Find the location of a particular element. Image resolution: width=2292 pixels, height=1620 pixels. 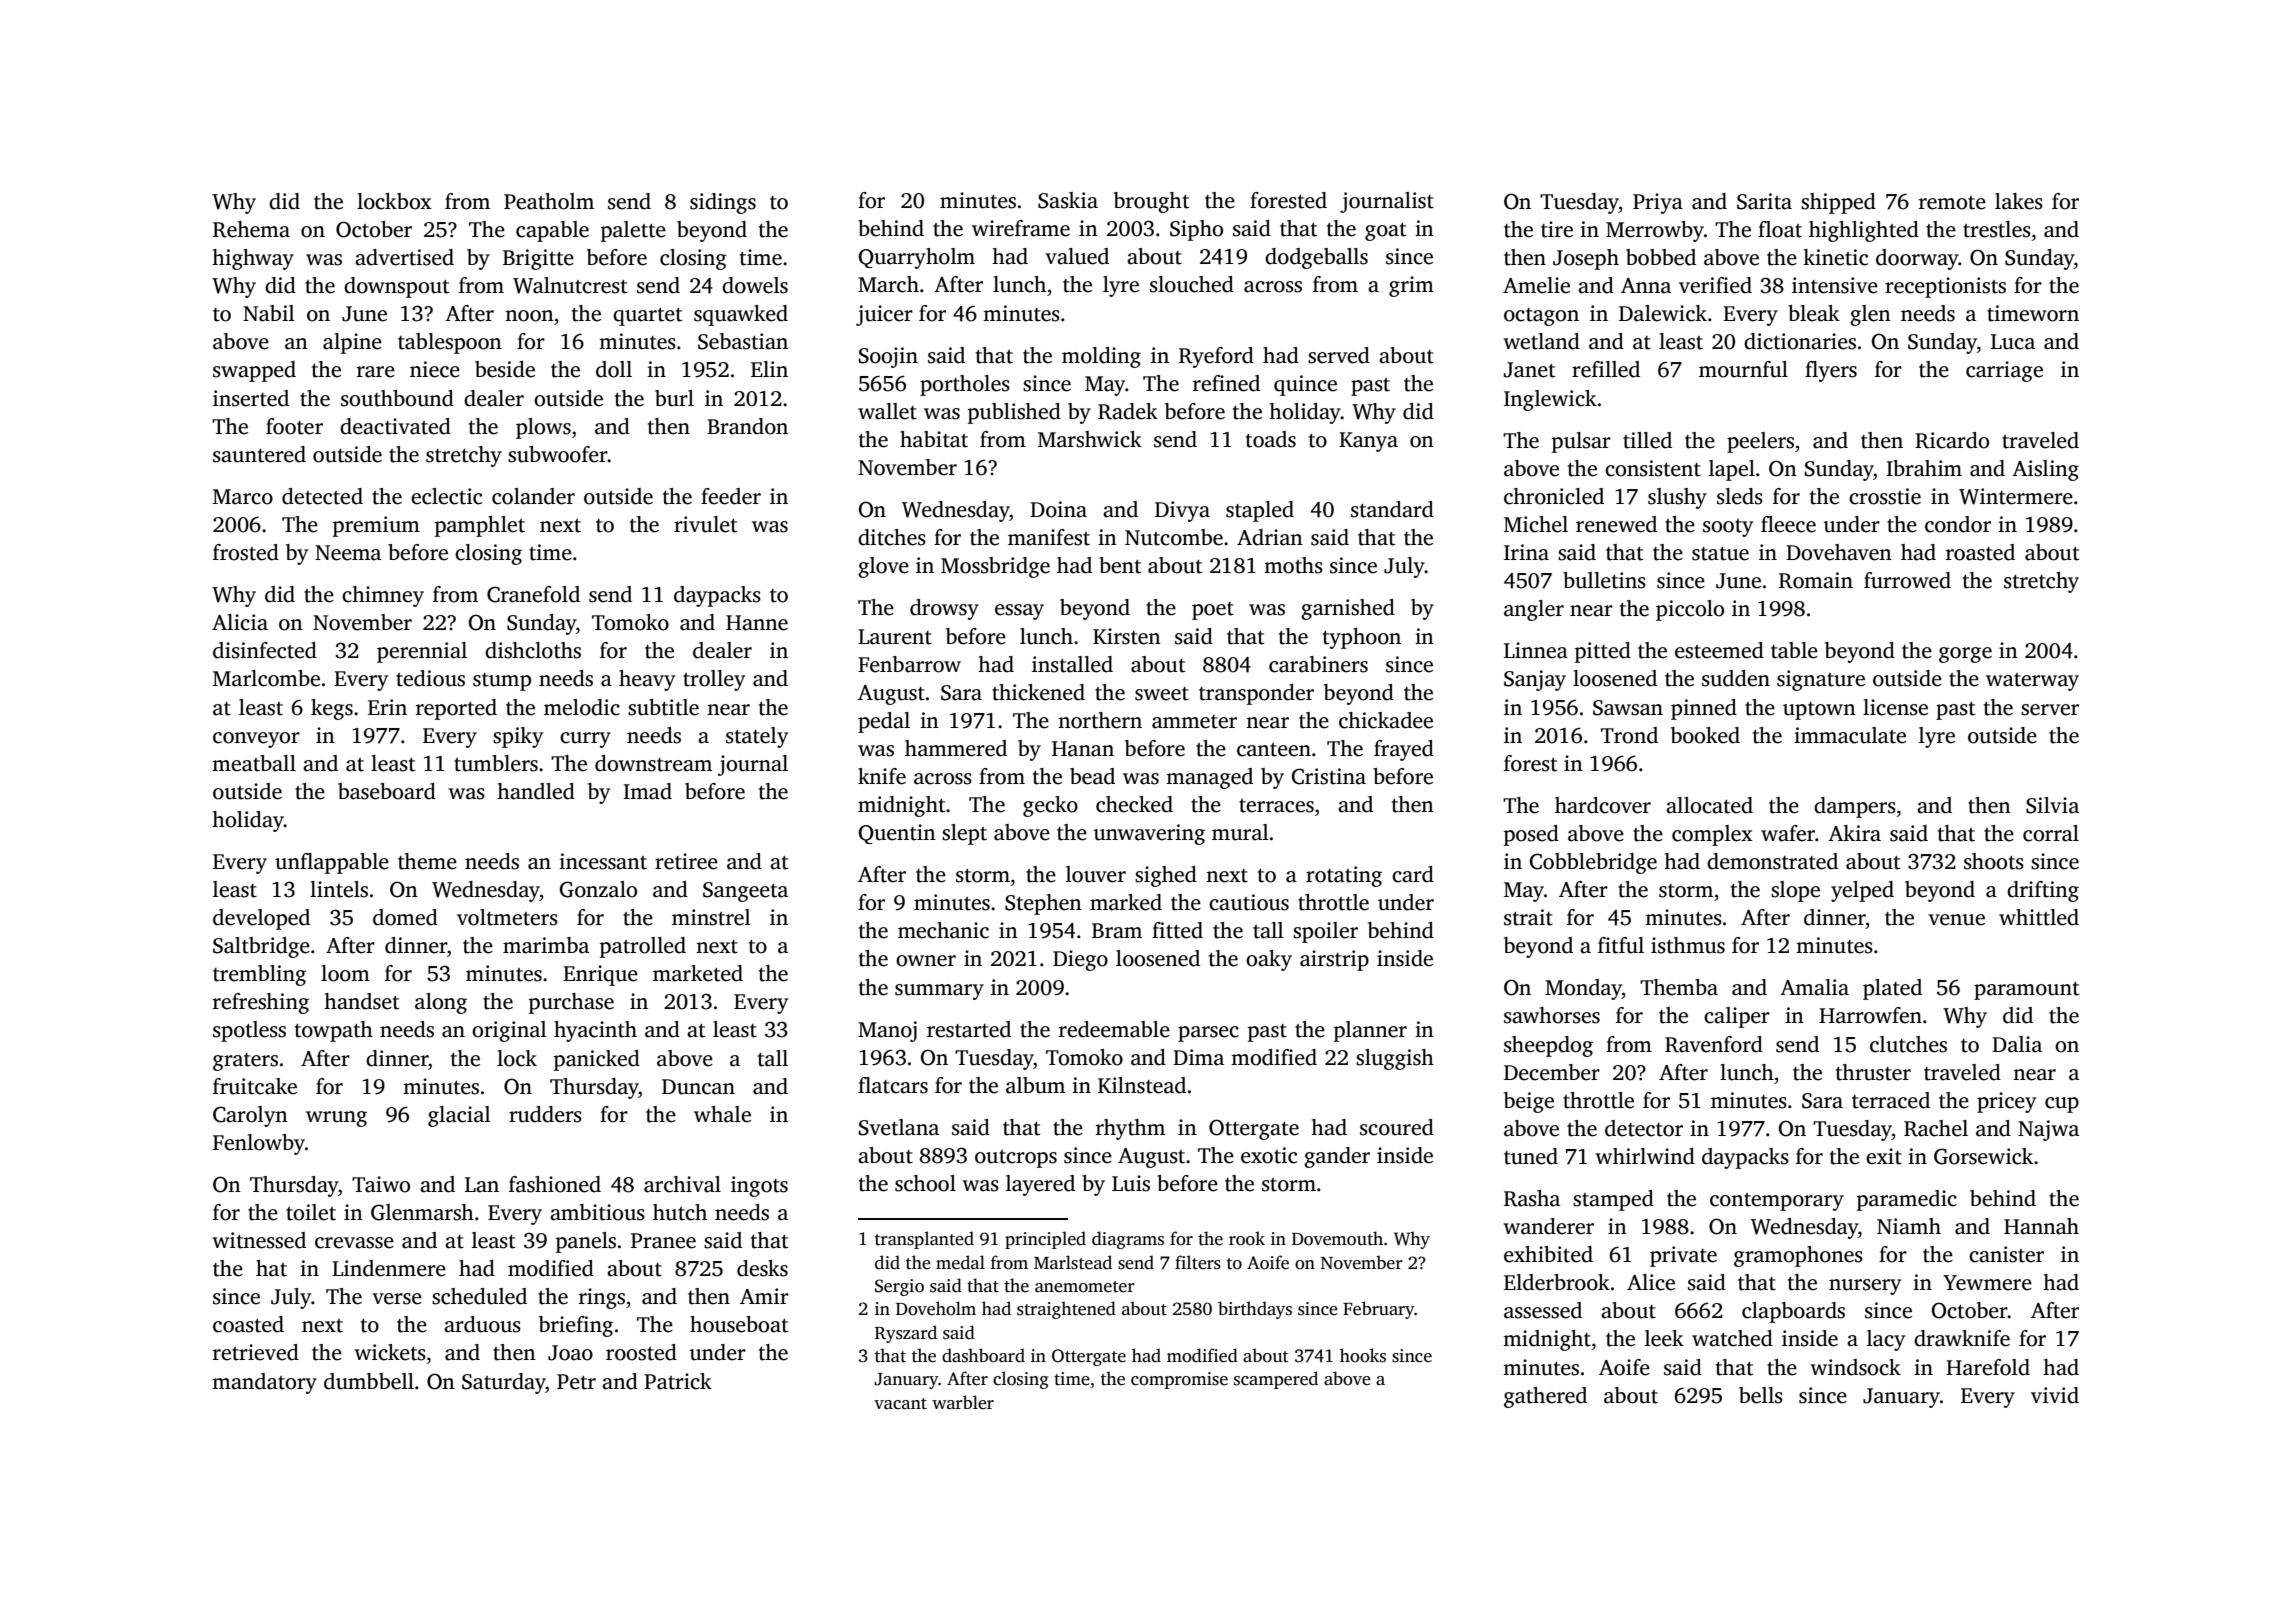

plows is located at coordinates (543, 428).
